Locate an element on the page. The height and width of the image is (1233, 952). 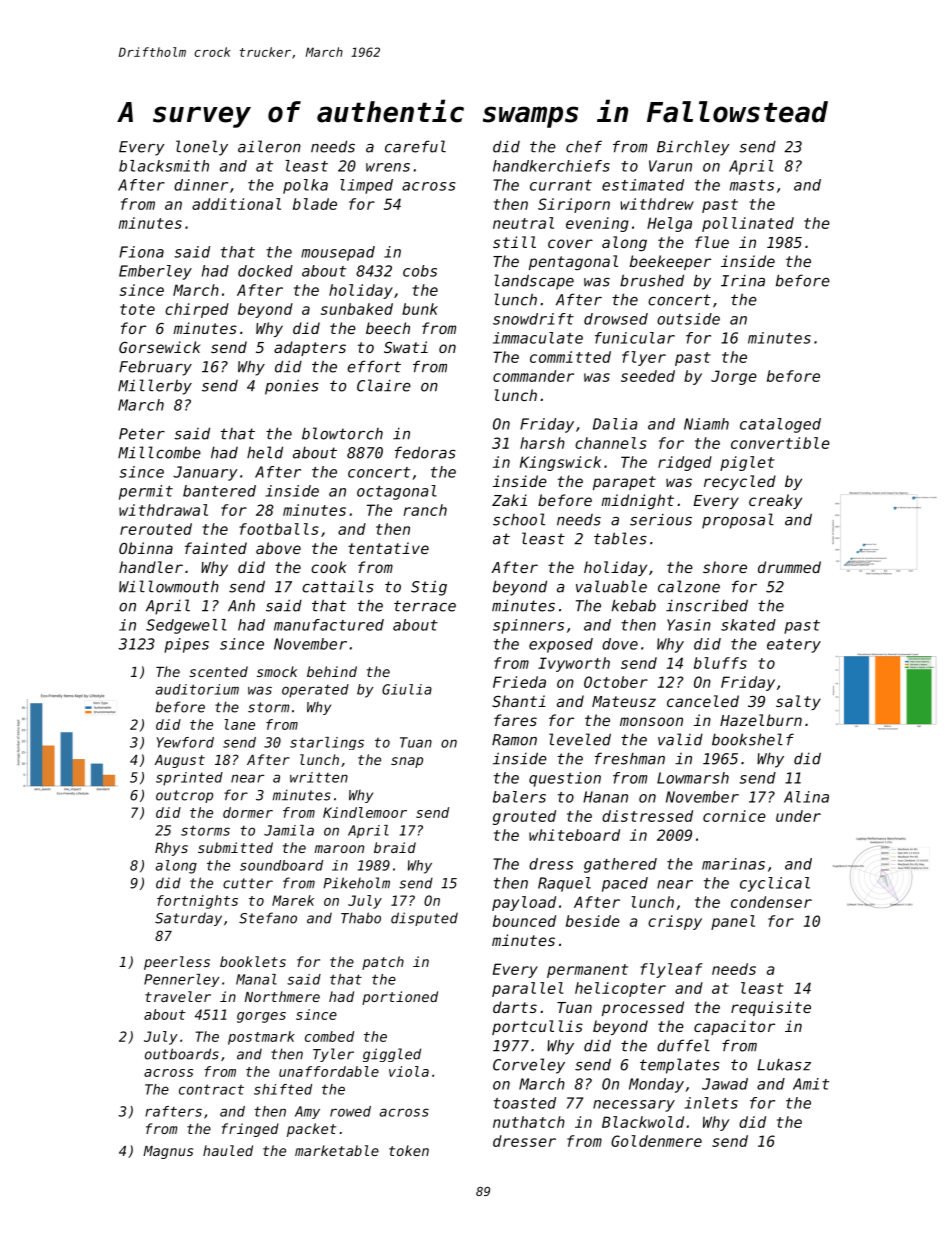
Birchley is located at coordinates (693, 148).
